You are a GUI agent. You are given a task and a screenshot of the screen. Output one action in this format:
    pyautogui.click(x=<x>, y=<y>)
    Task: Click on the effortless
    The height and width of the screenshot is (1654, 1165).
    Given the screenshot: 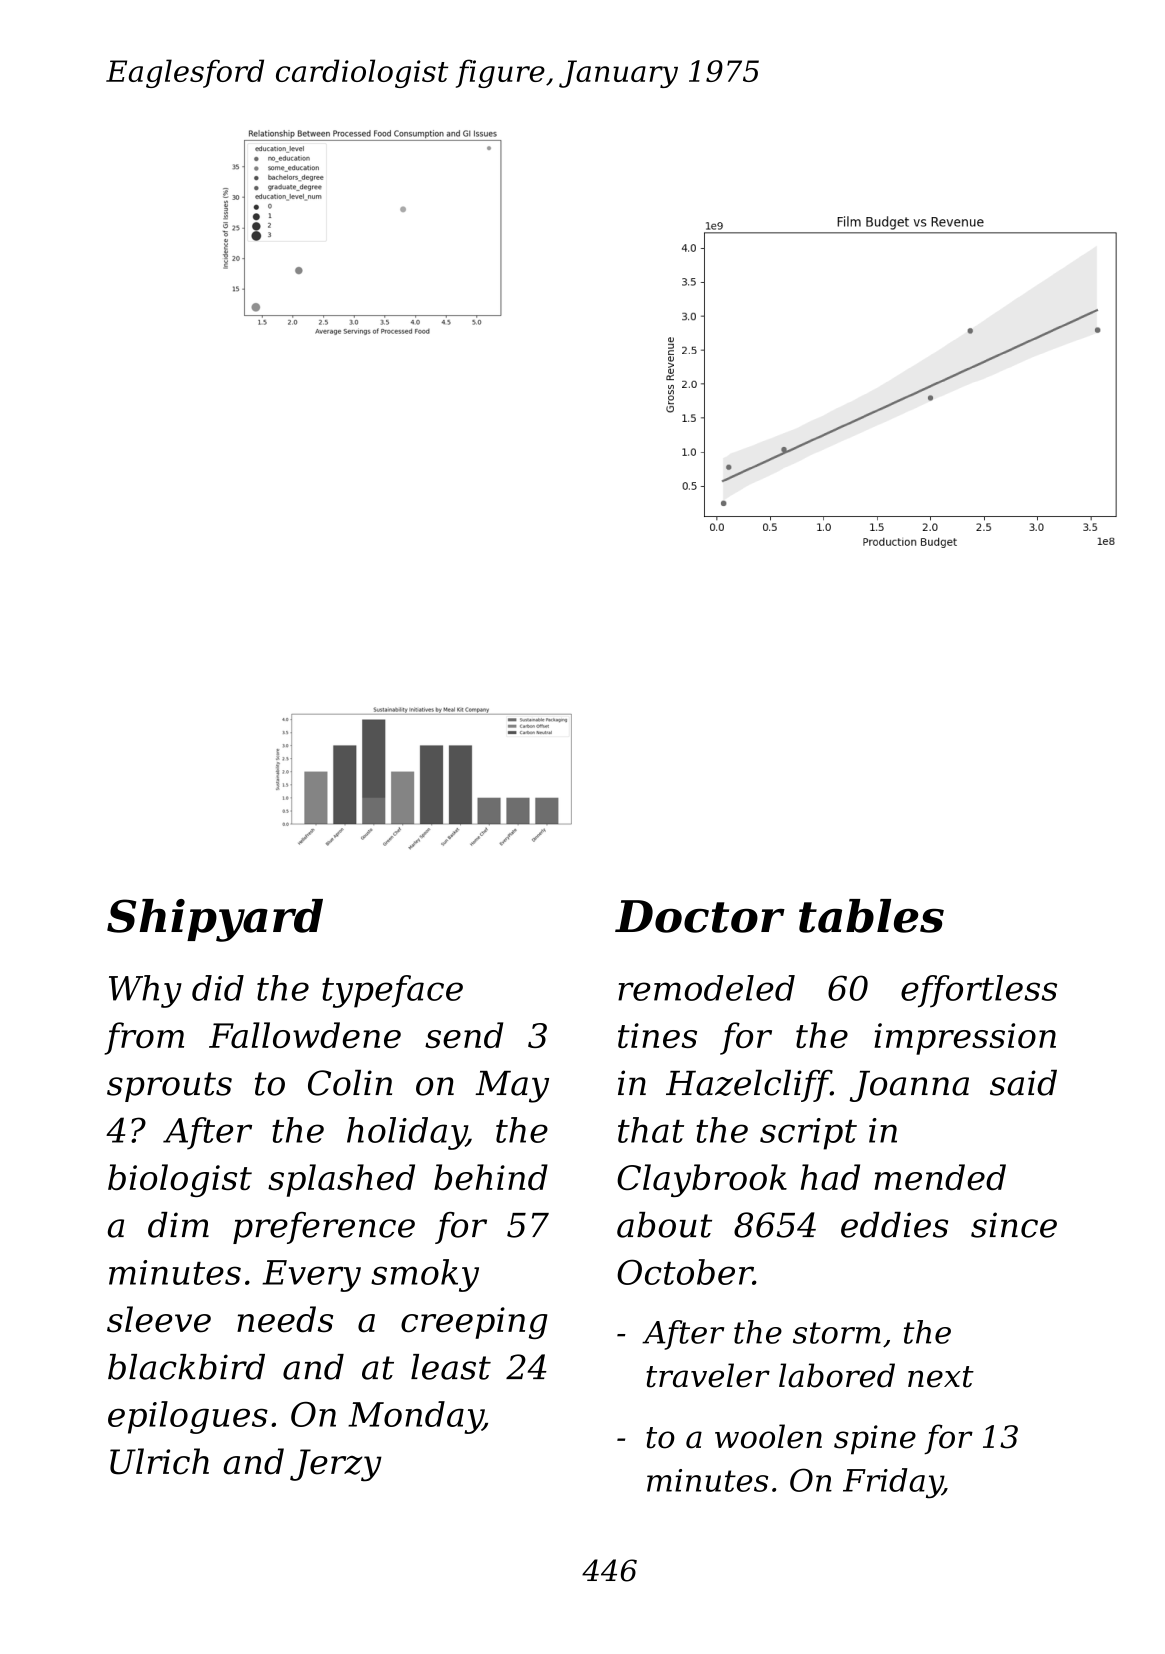 What is the action you would take?
    pyautogui.click(x=979, y=991)
